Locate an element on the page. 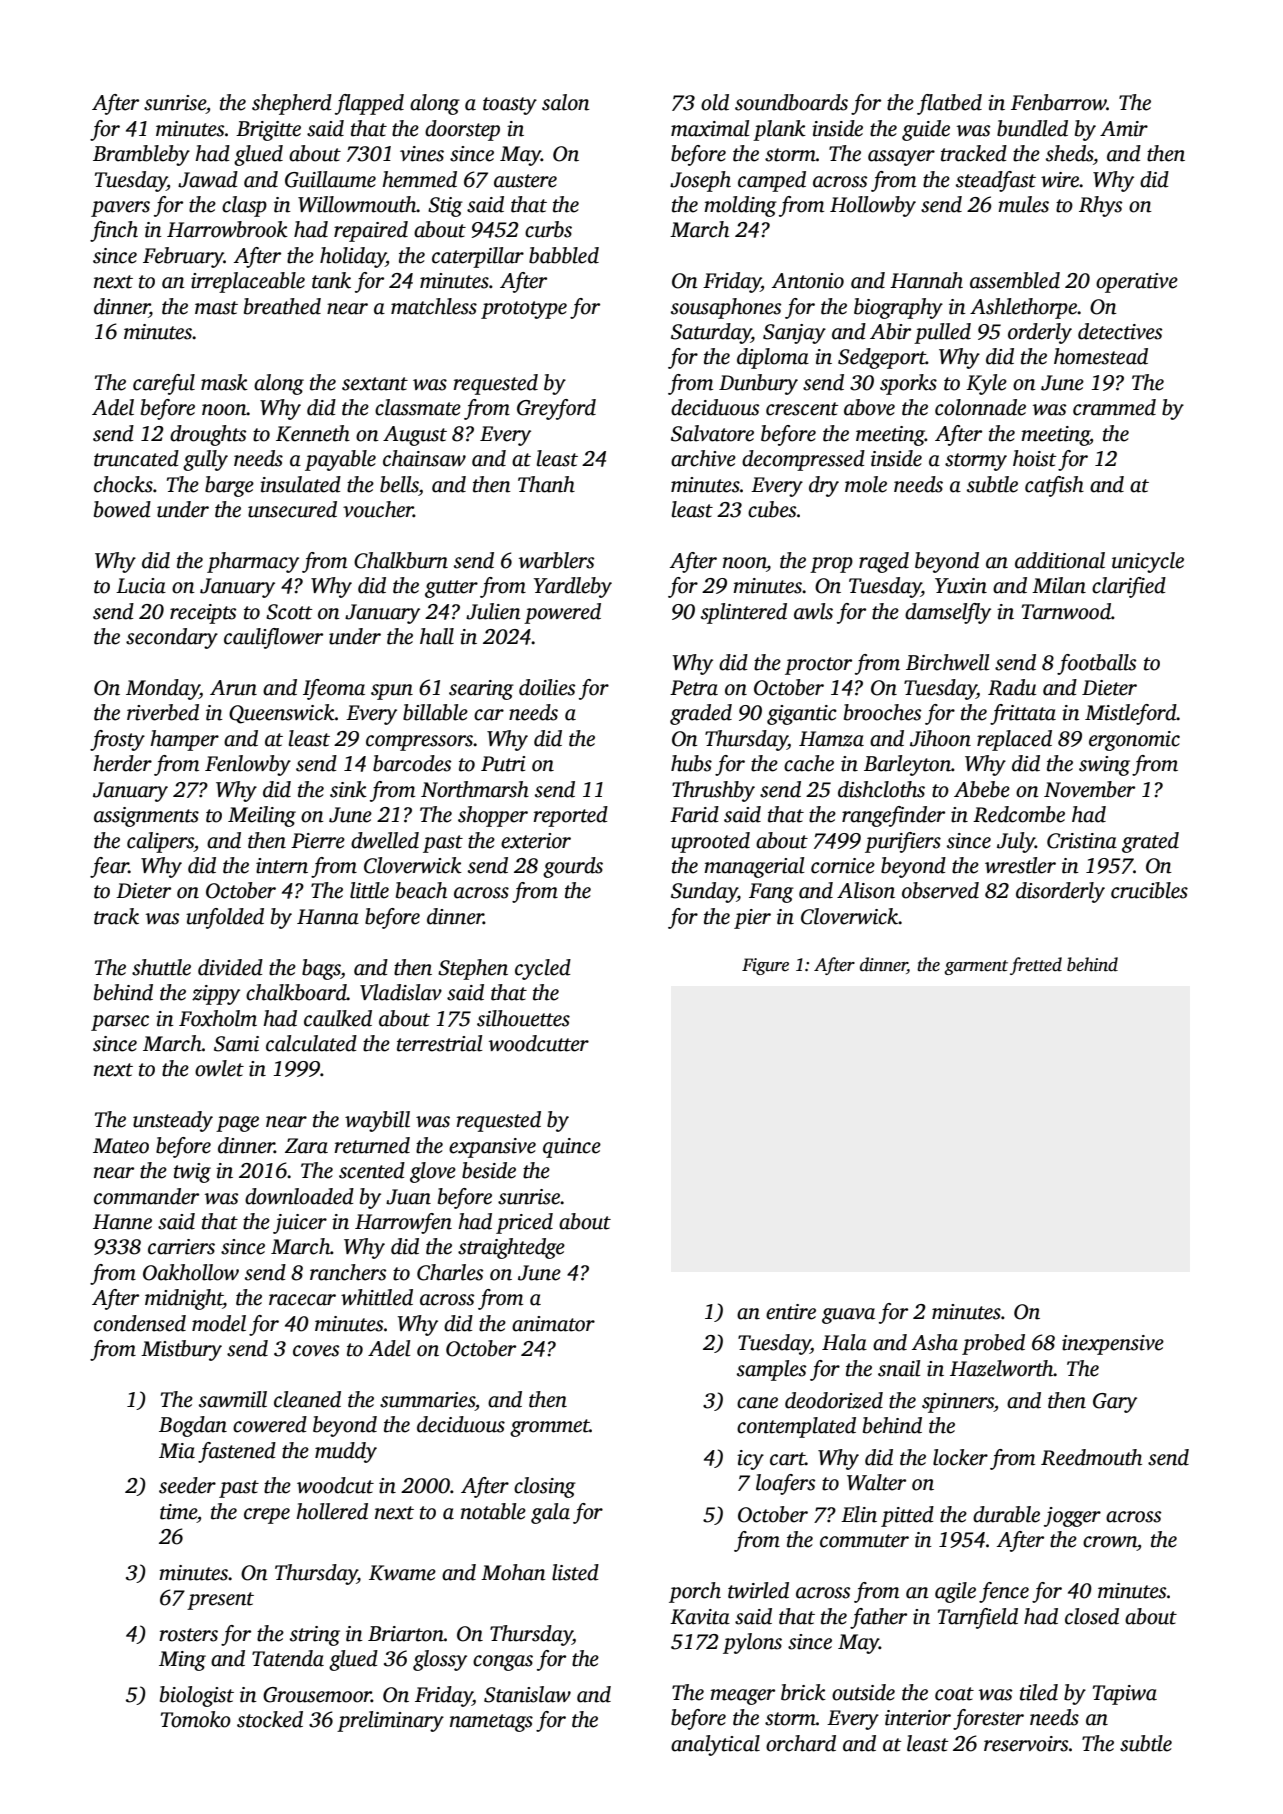  Abebe is located at coordinates (982, 789).
